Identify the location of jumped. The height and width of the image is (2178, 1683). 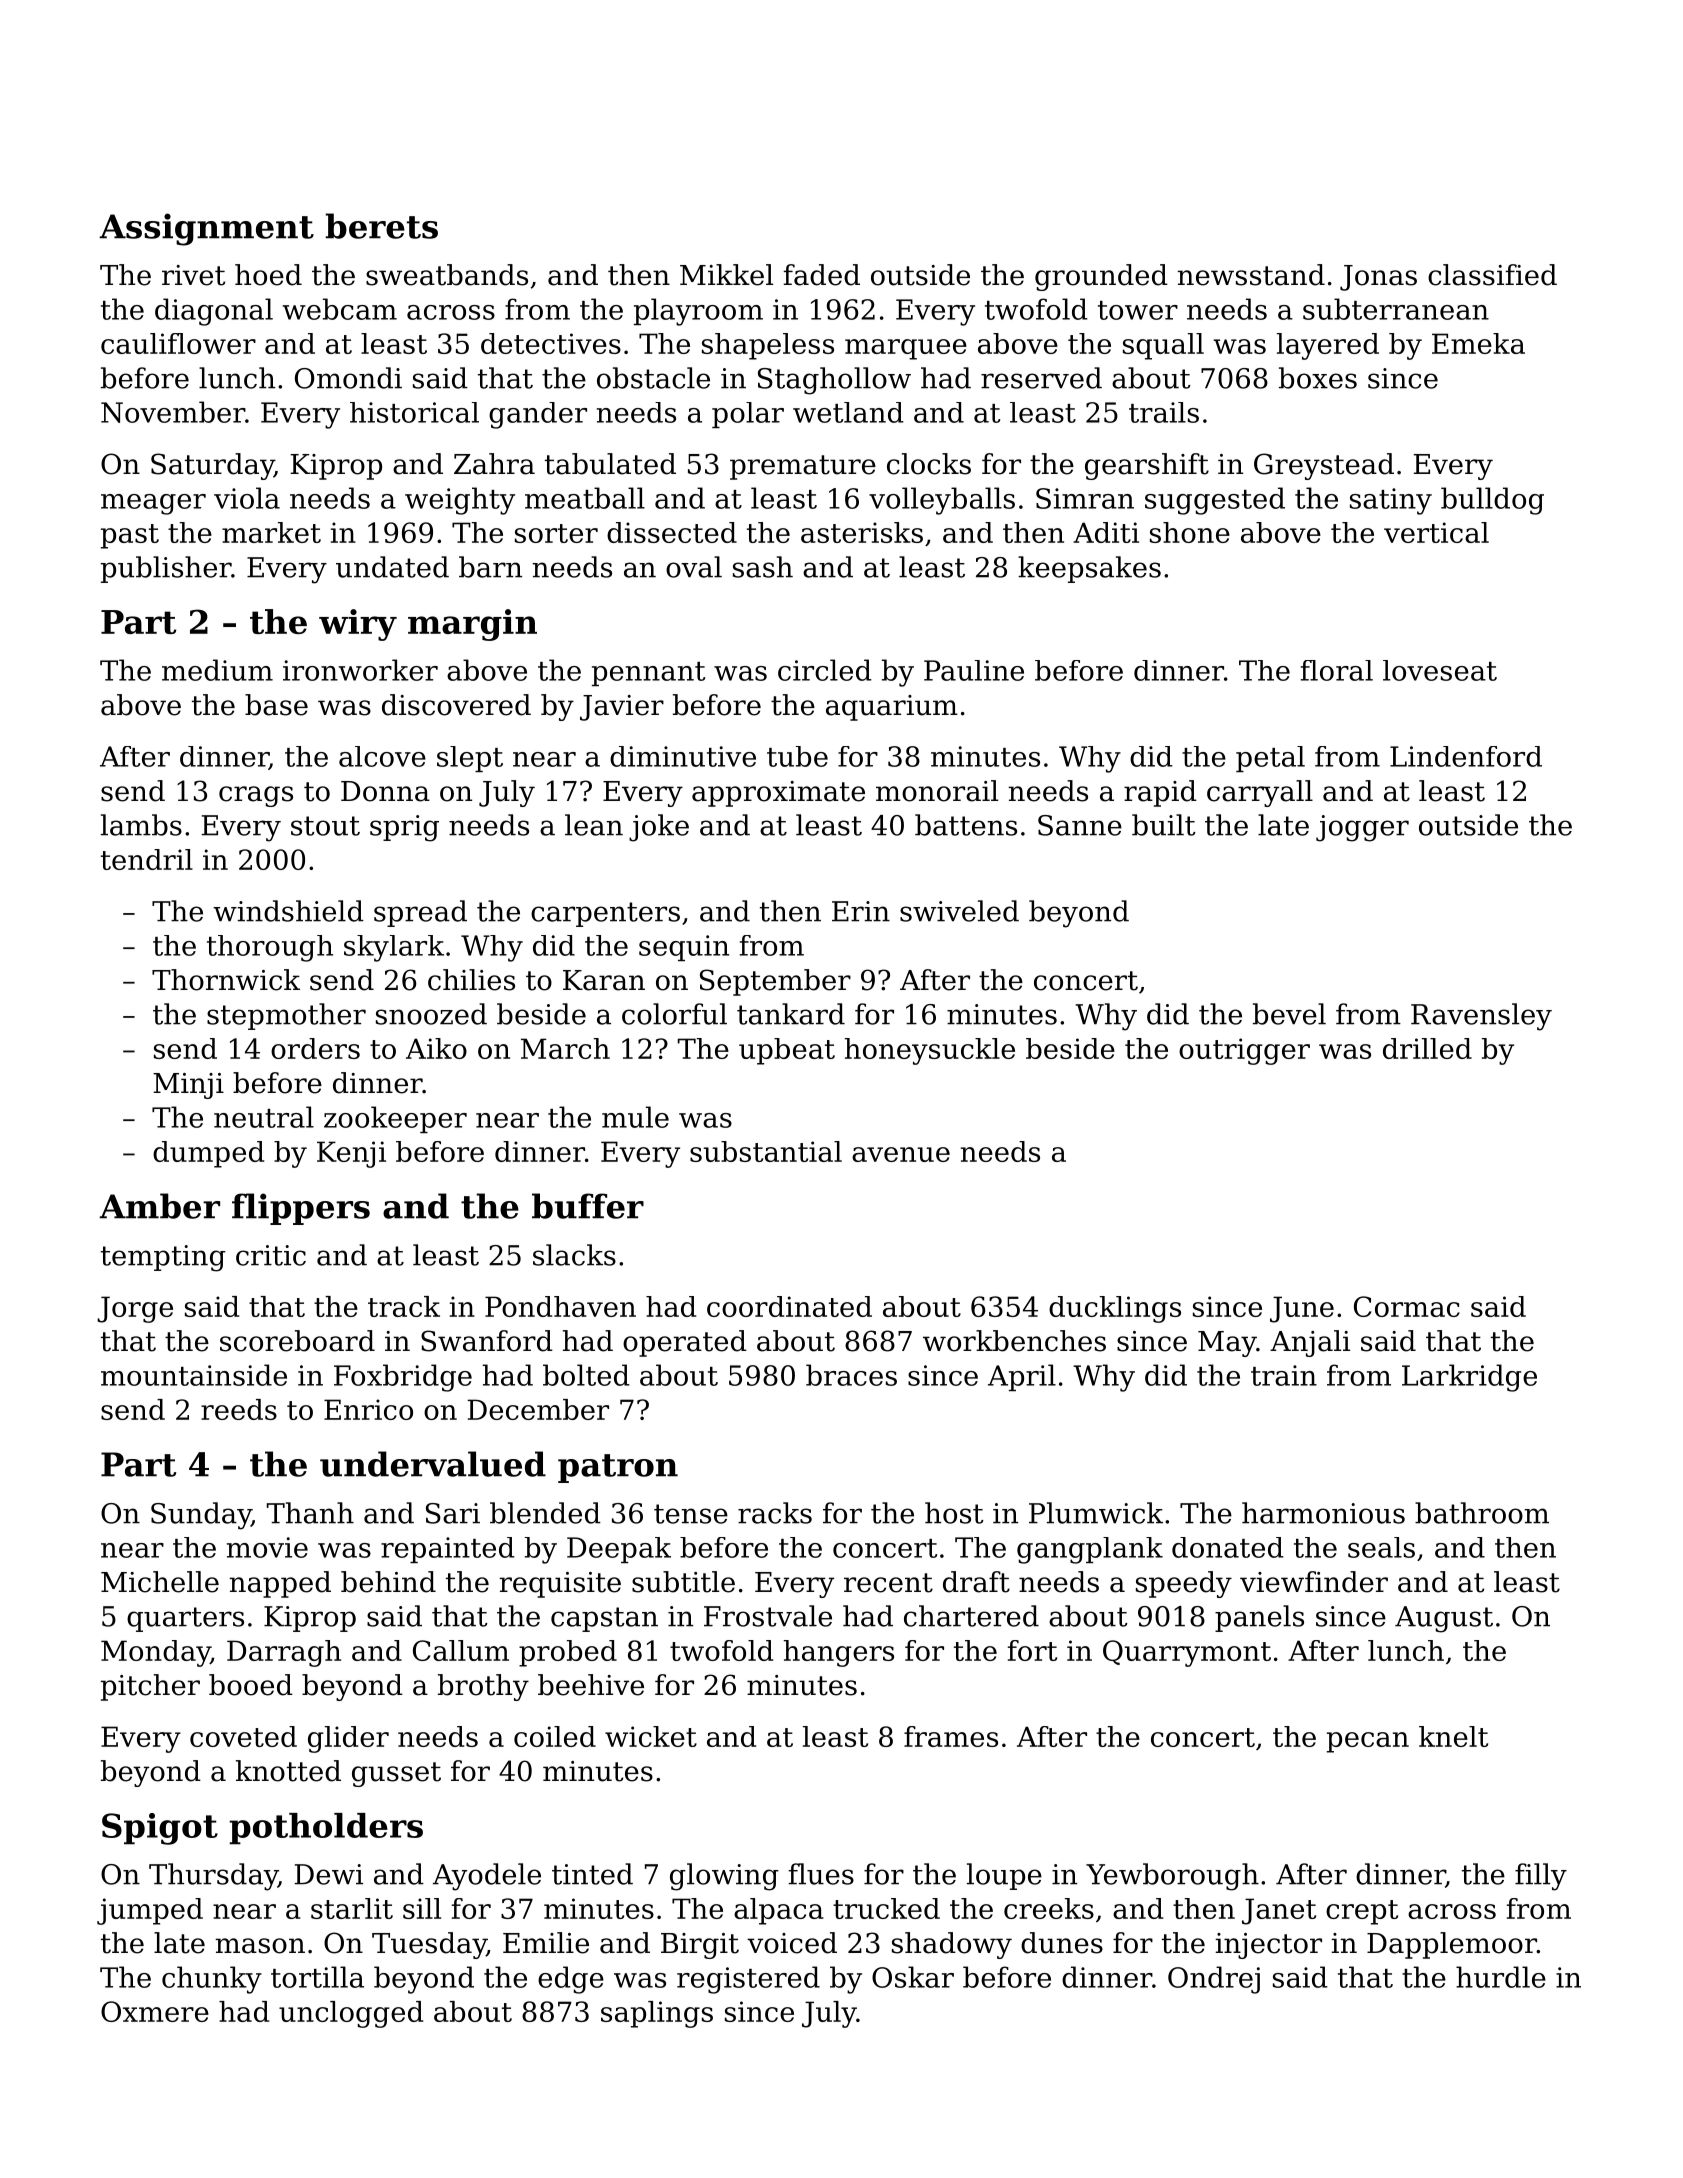
(150, 1911).
